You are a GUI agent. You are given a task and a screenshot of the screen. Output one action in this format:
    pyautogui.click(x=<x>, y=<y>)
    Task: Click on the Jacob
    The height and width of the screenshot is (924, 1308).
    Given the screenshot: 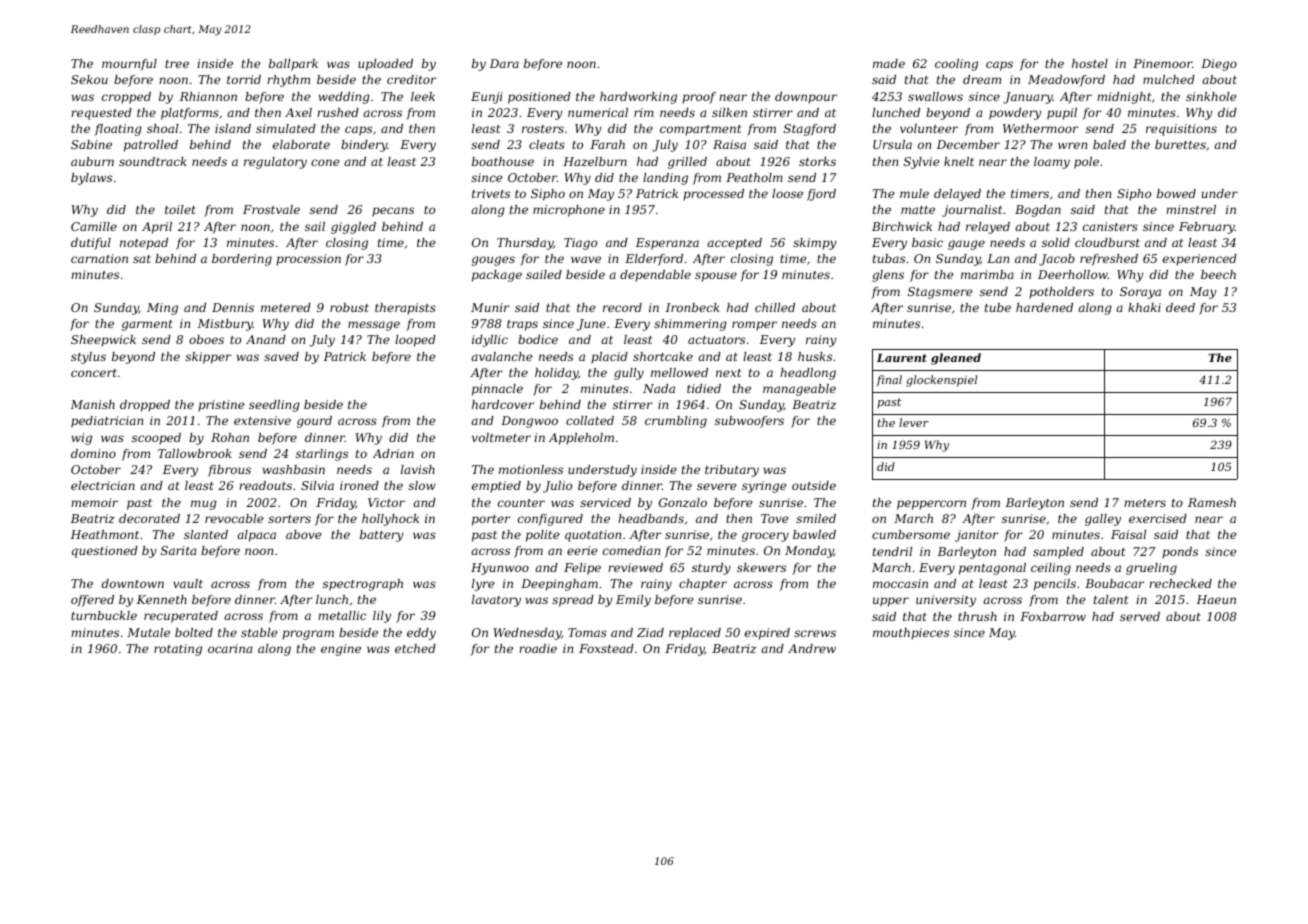 What is the action you would take?
    pyautogui.click(x=1057, y=260)
